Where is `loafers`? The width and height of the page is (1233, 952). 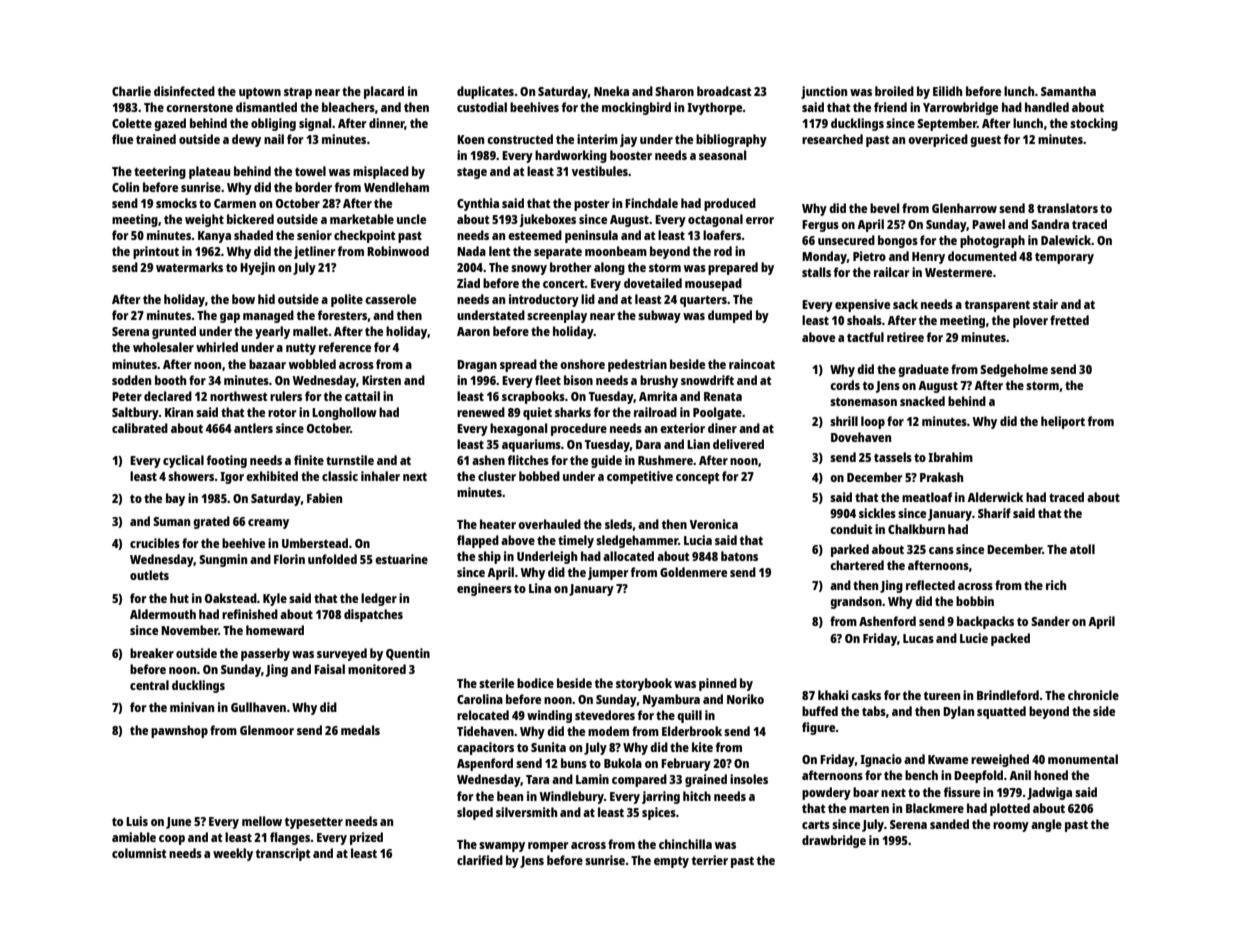 loafers is located at coordinates (722, 235).
